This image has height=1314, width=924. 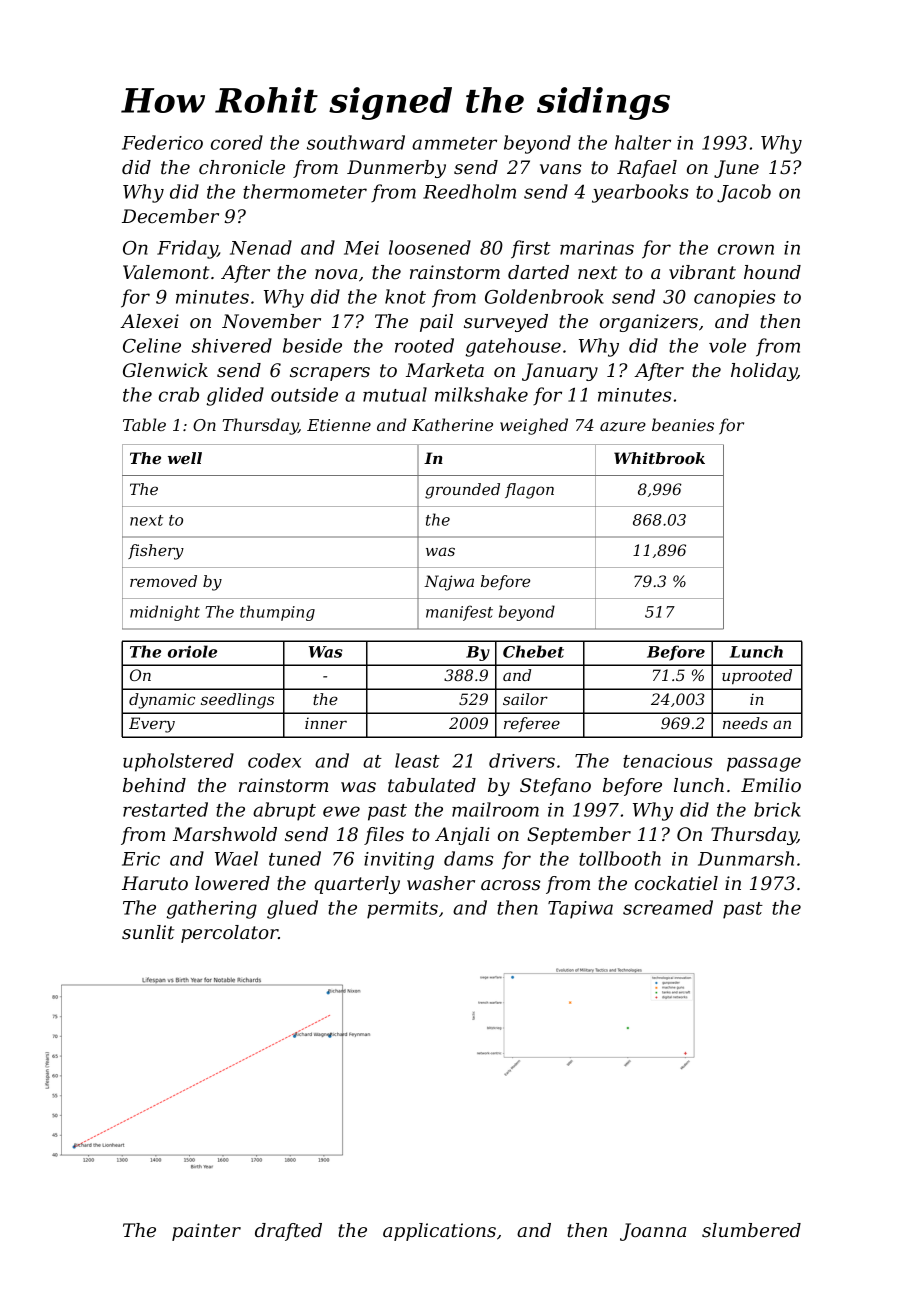 What do you see at coordinates (653, 1232) in the image?
I see `Joanna` at bounding box center [653, 1232].
